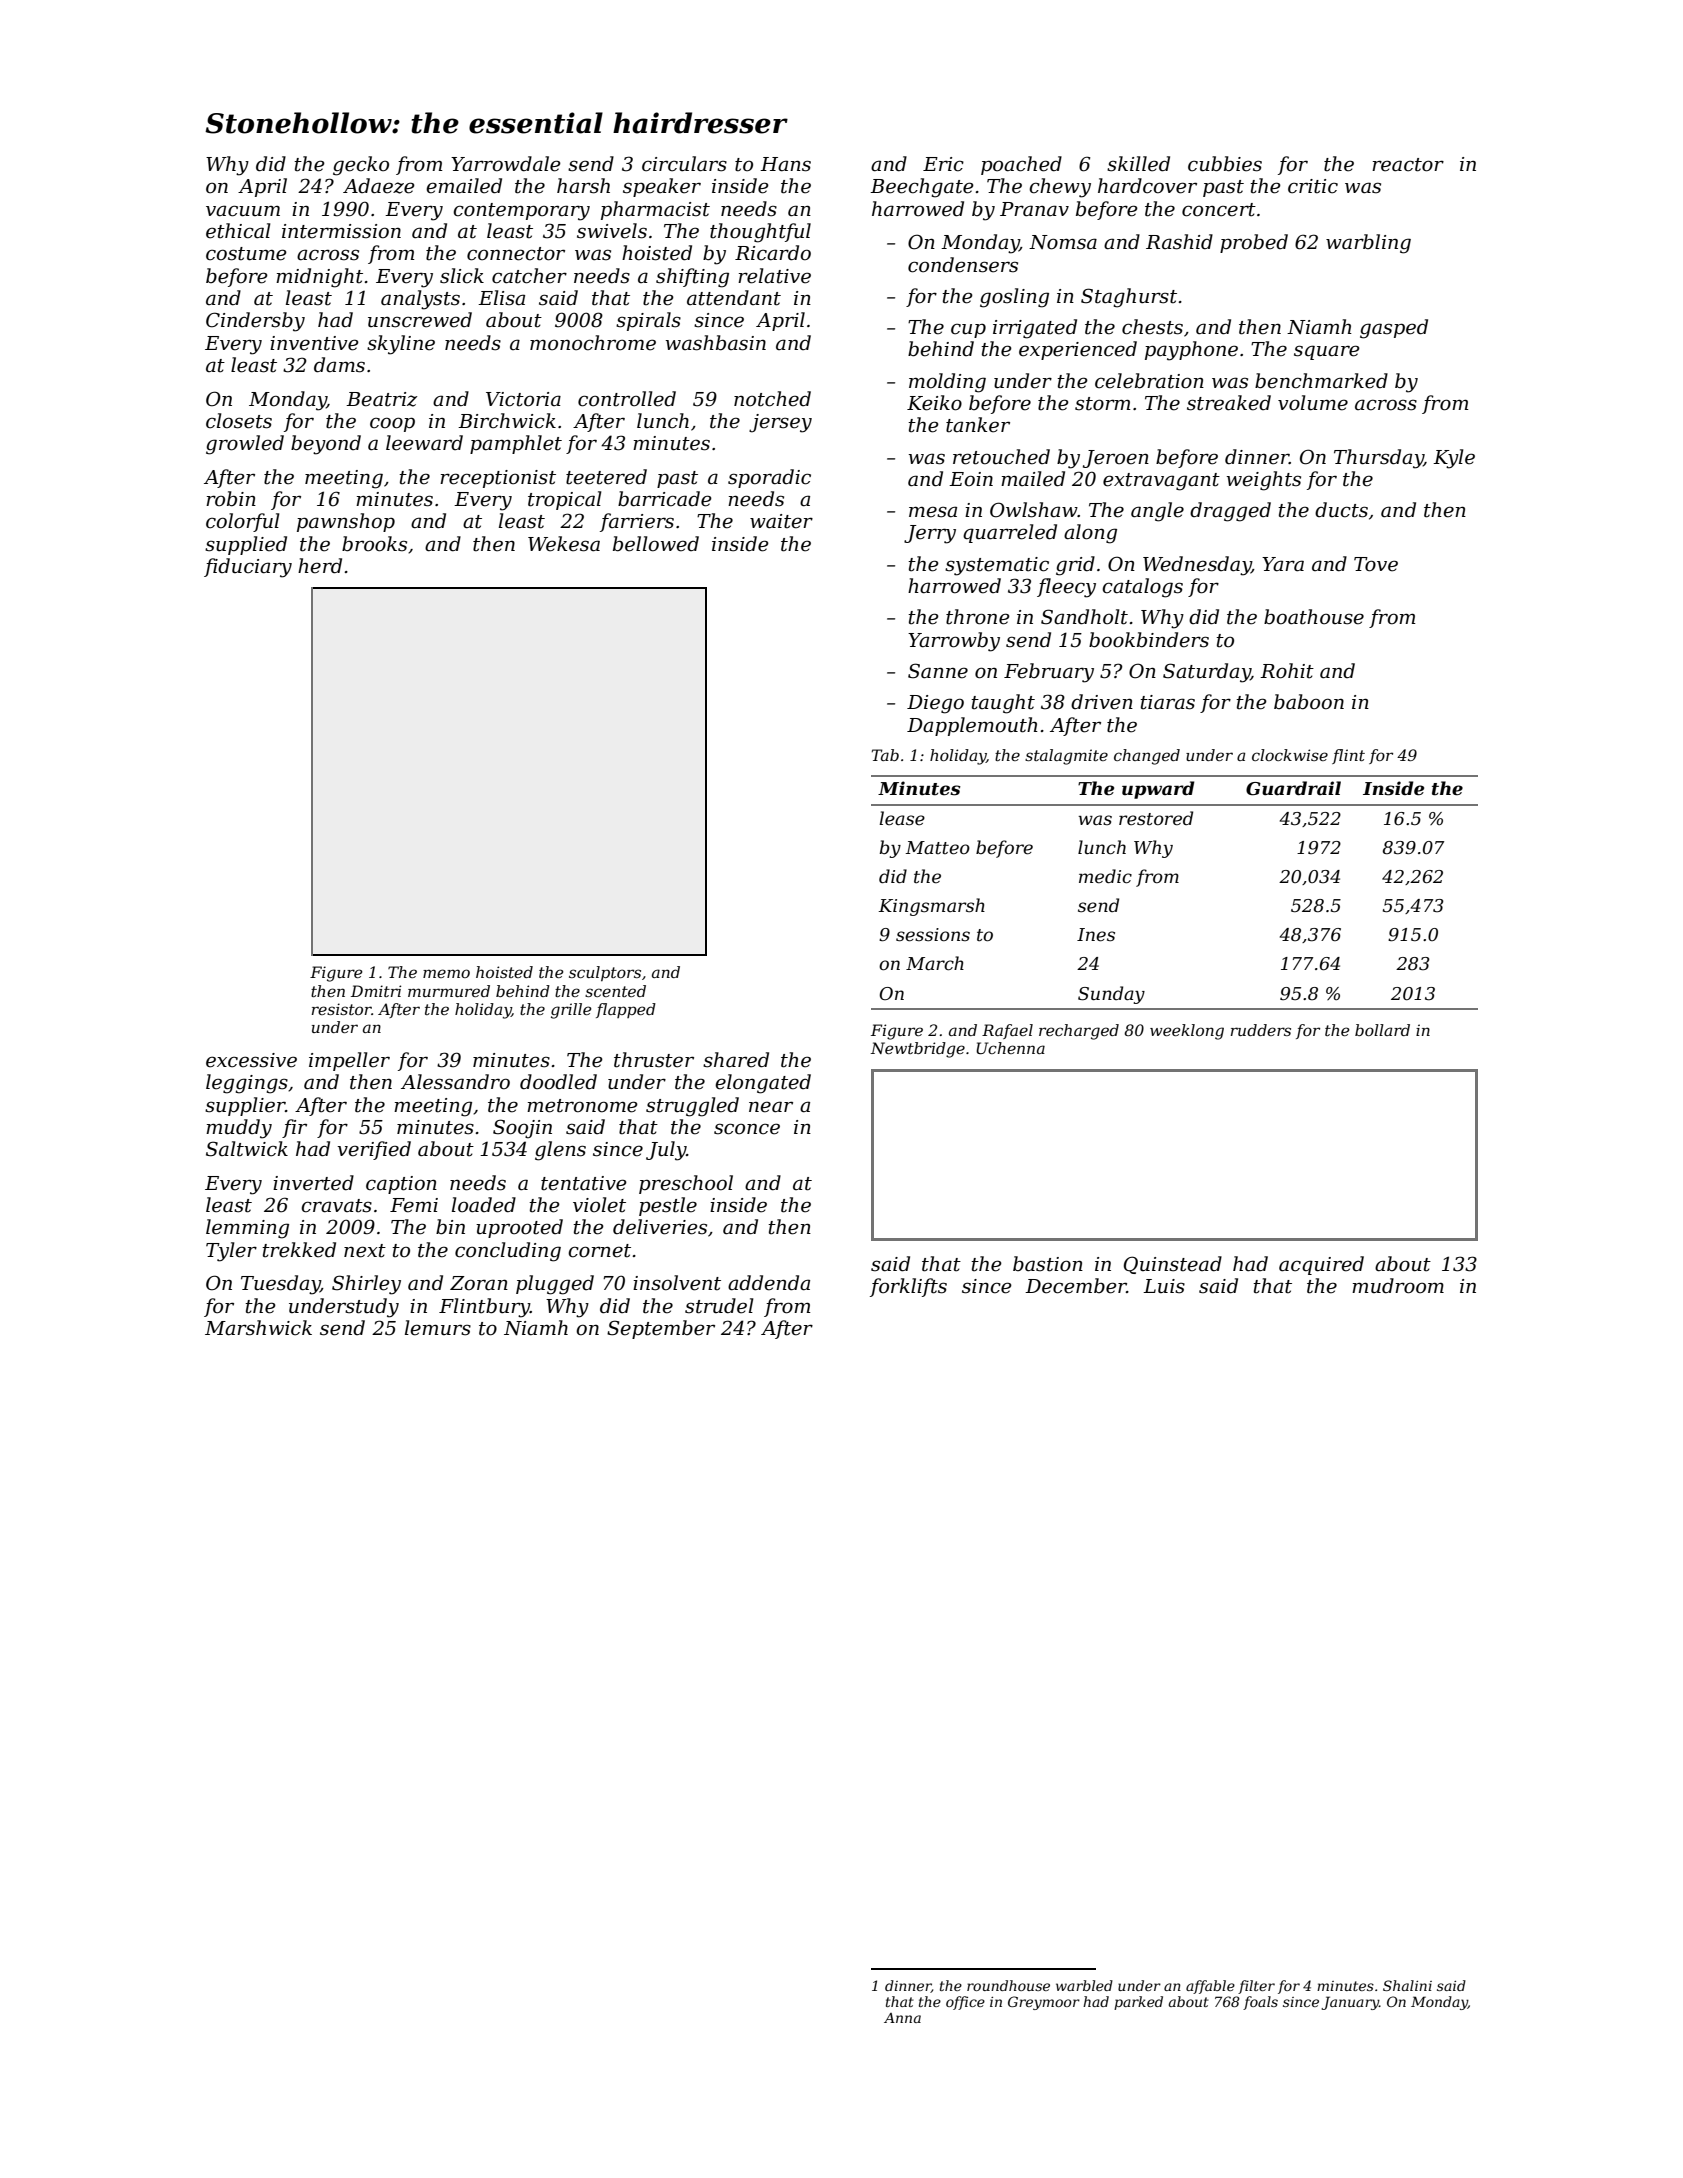  I want to click on gasped, so click(1394, 329).
